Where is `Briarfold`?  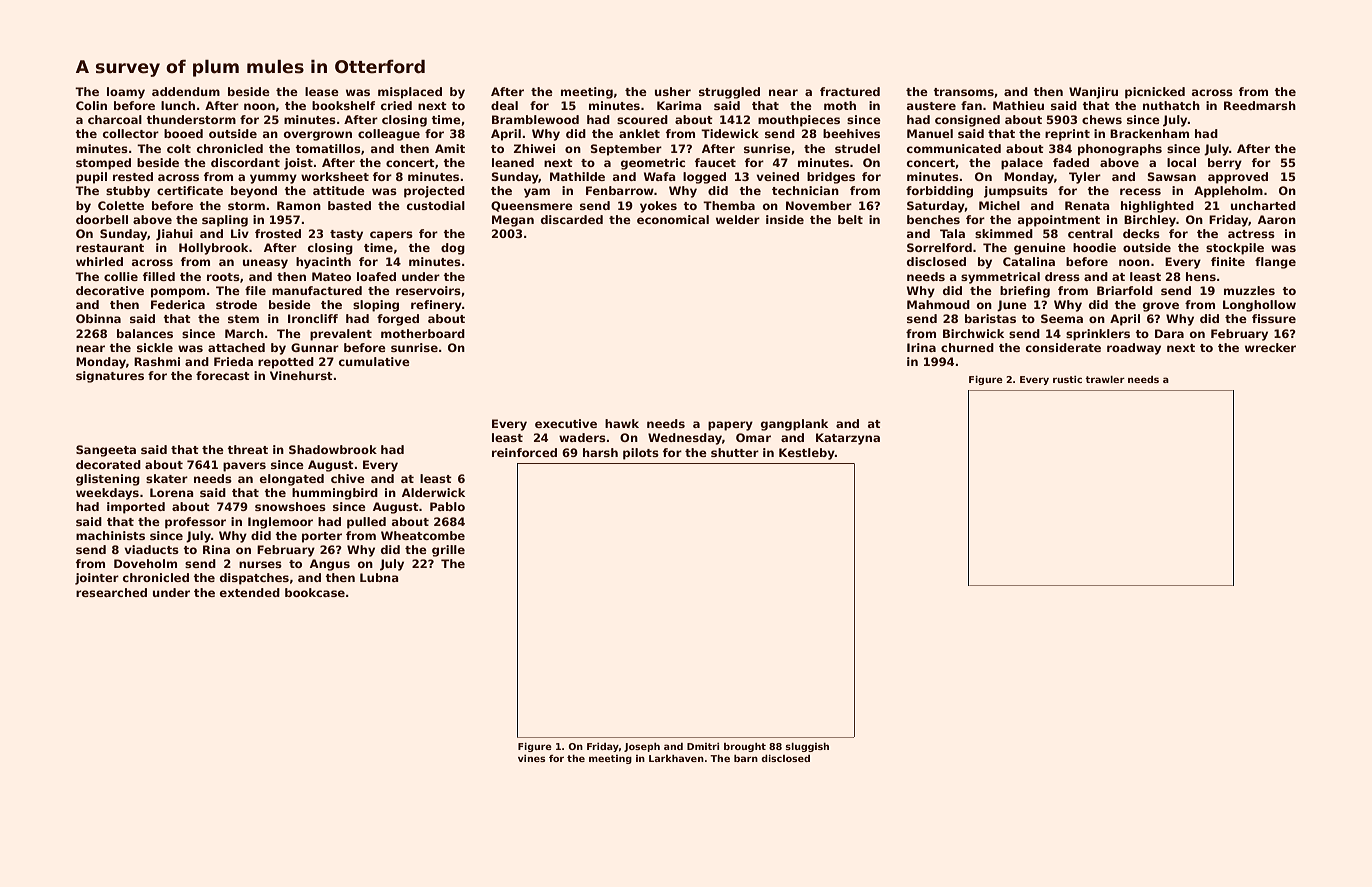 Briarfold is located at coordinates (1125, 290).
